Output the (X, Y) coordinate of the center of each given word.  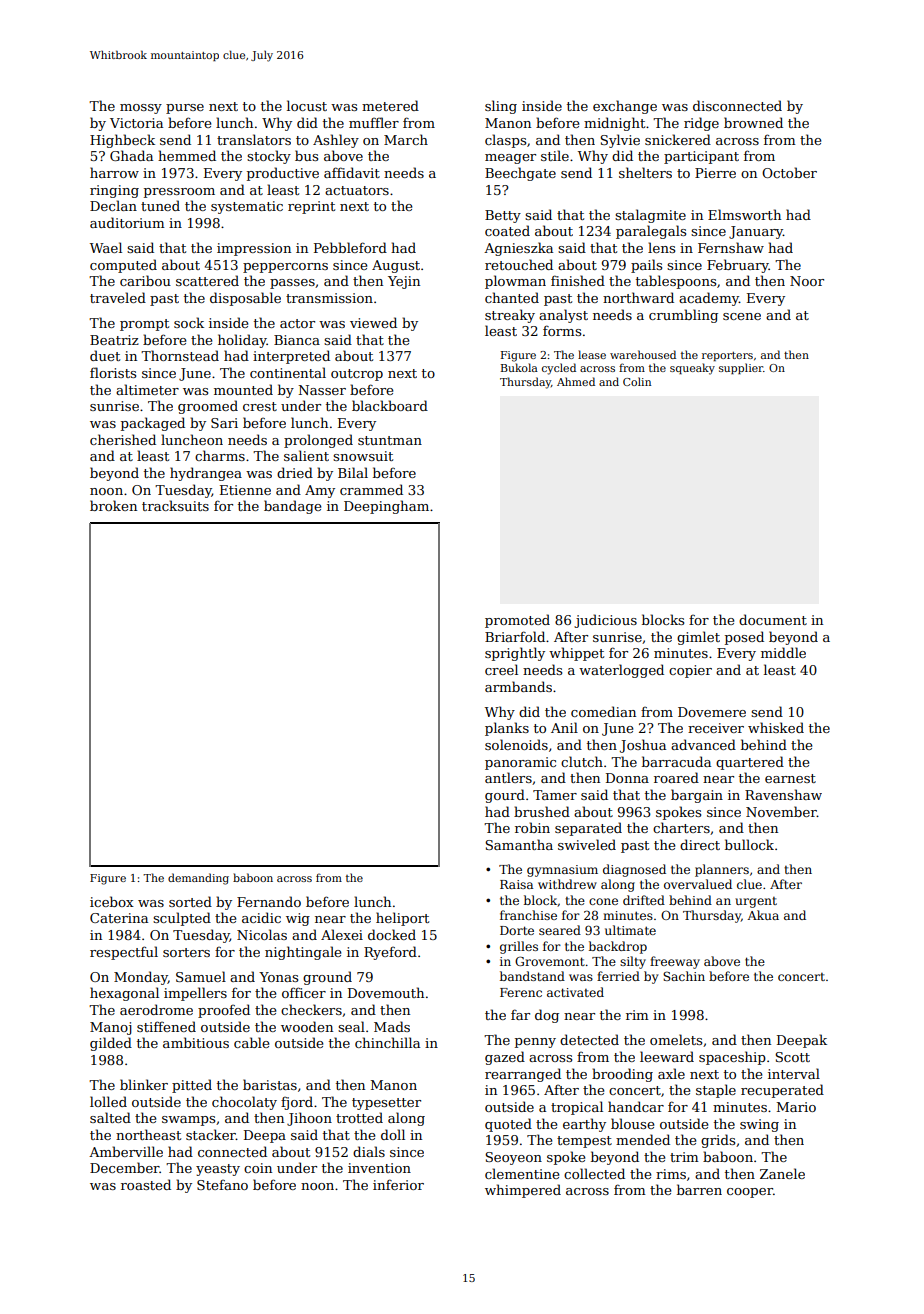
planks (507, 729)
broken (113, 505)
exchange (625, 107)
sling (501, 107)
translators (254, 139)
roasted (146, 1184)
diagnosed (634, 870)
